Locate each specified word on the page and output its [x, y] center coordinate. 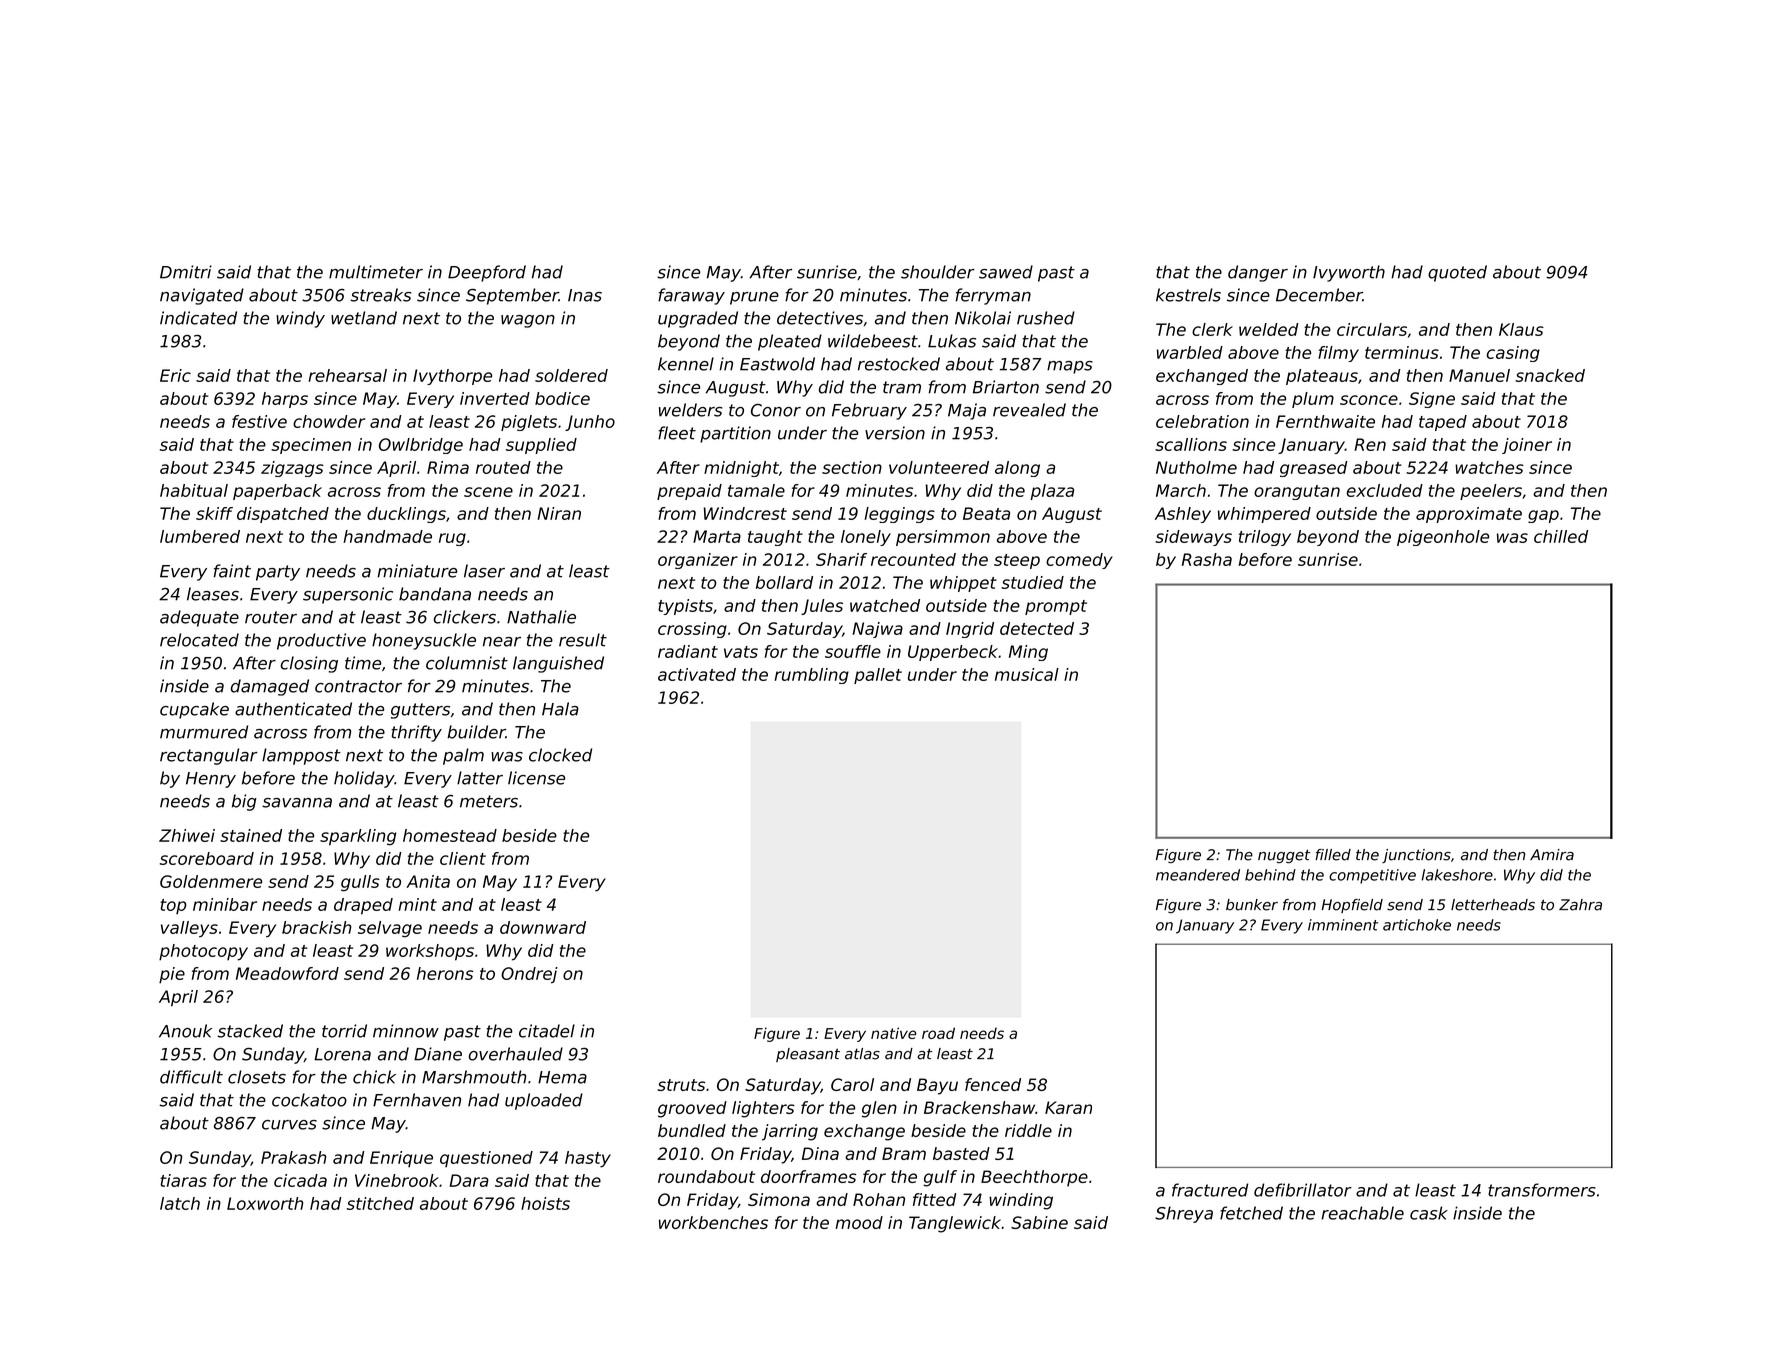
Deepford [487, 273]
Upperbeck [953, 653]
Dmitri [186, 272]
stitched [380, 1203]
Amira [1552, 855]
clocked [560, 755]
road [938, 1033]
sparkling [358, 837]
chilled [1561, 536]
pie [172, 975]
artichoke [1417, 925]
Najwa [877, 630]
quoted [1457, 273]
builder [476, 732]
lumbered [200, 536]
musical [1027, 674]
